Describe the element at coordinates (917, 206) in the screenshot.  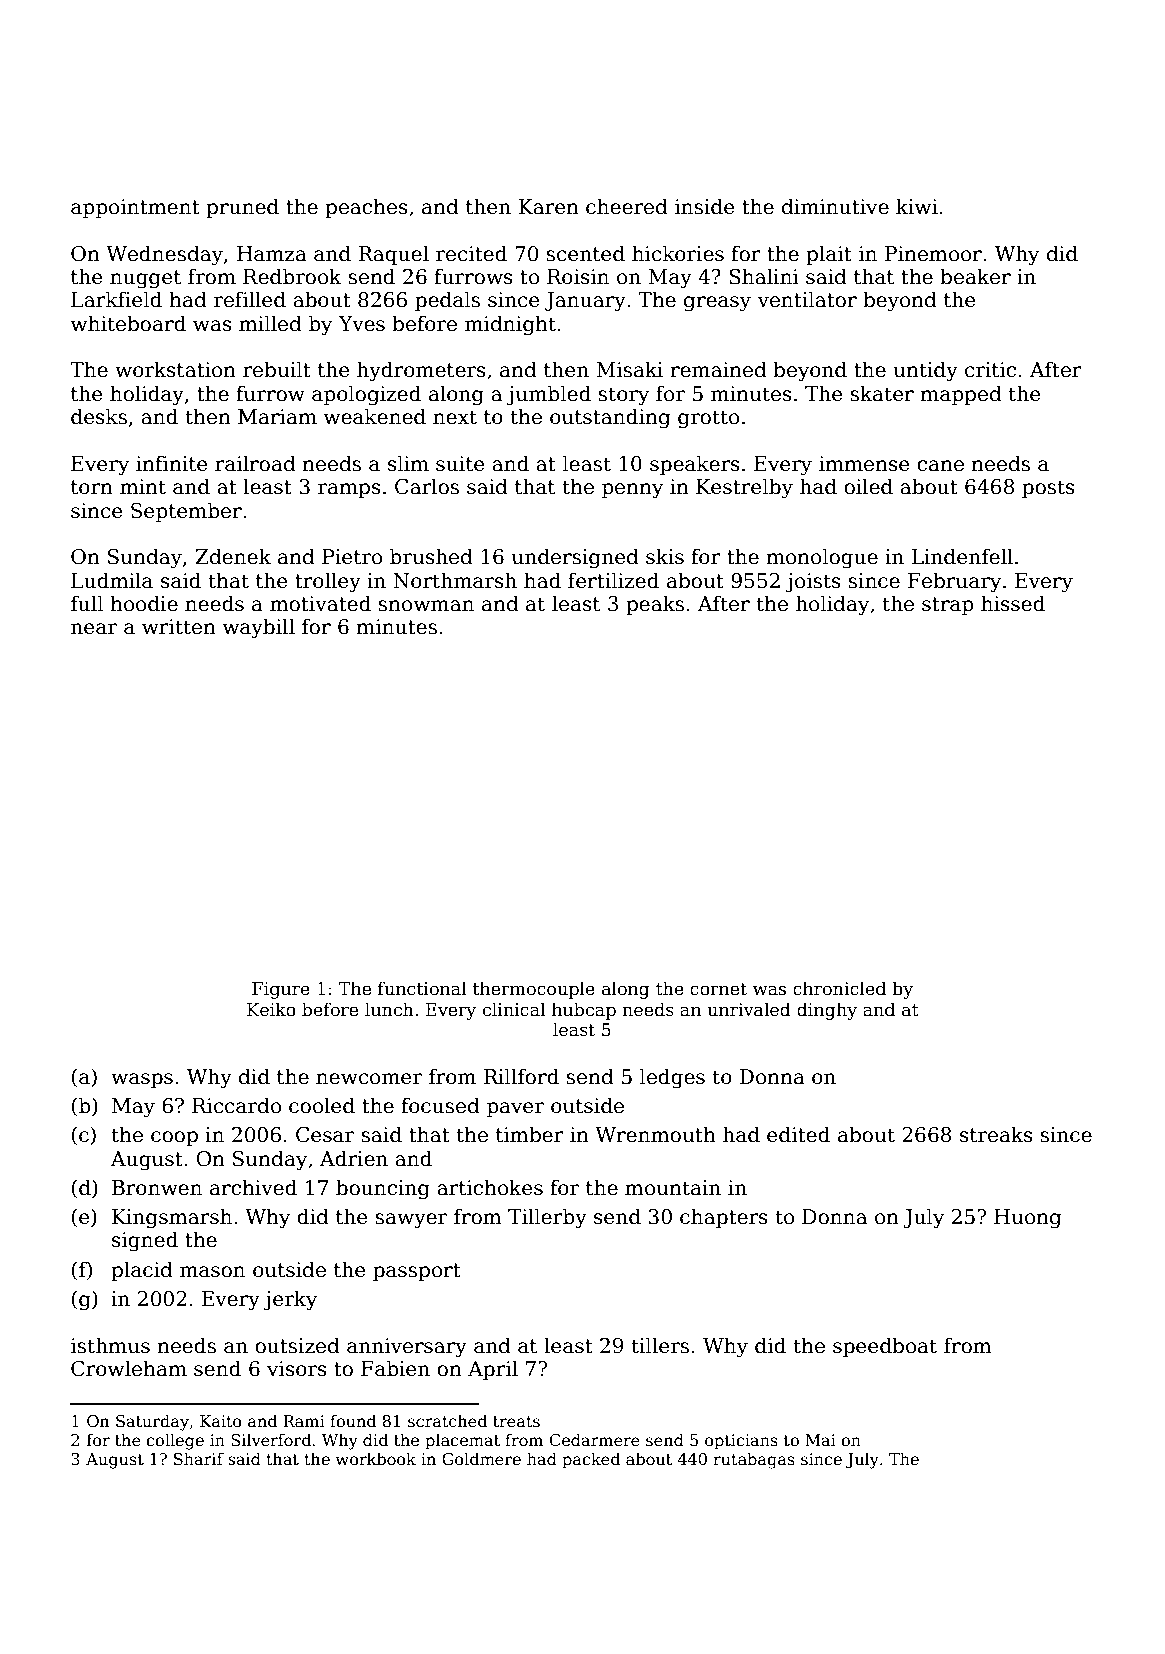
I see `kiwi` at that location.
